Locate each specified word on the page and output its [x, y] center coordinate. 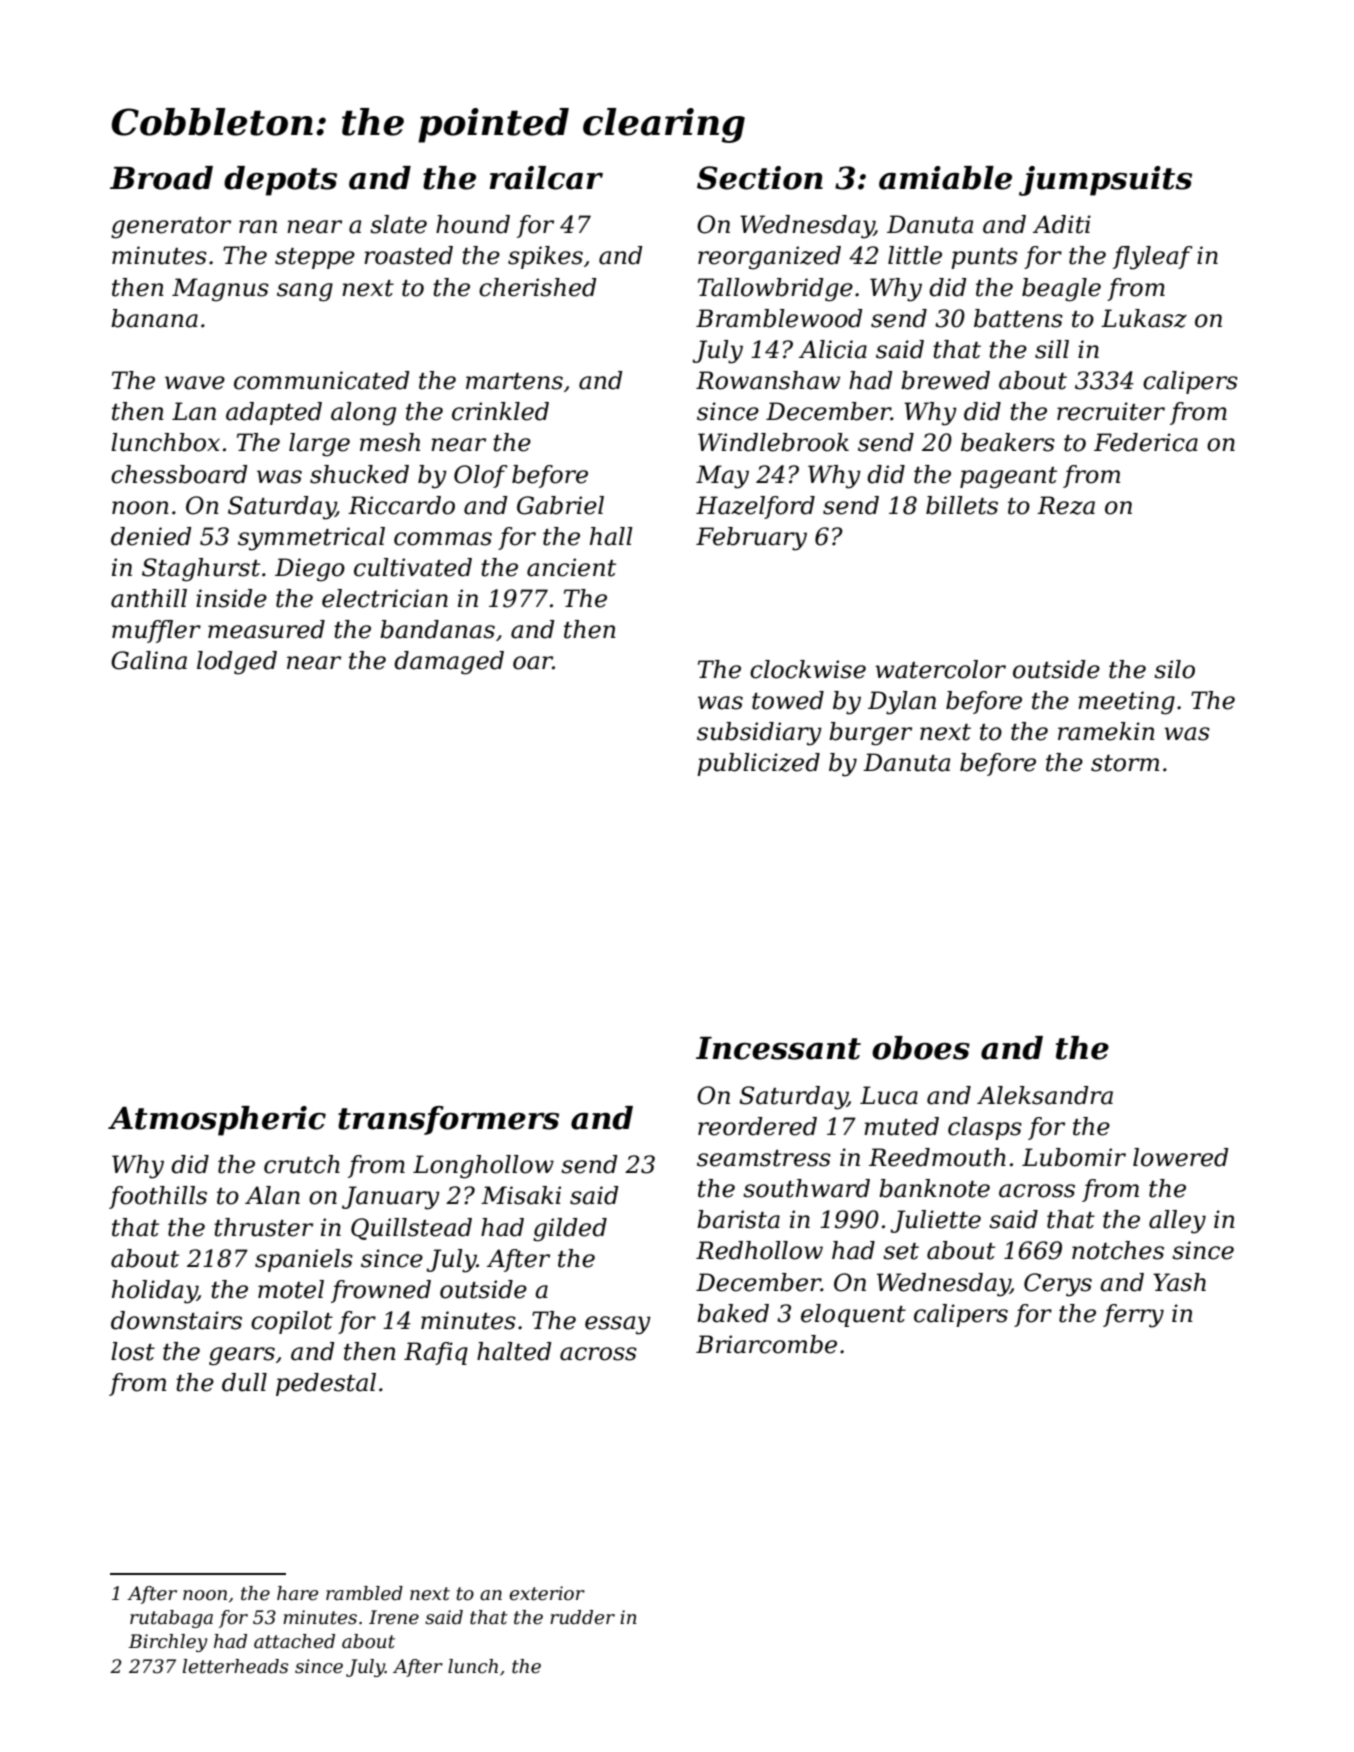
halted [514, 1351]
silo [1174, 669]
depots [280, 181]
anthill [149, 598]
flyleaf [1152, 258]
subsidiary [759, 734]
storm [1125, 763]
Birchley [167, 1643]
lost [133, 1351]
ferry [1133, 1316]
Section [760, 178]
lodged [237, 663]
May [722, 477]
